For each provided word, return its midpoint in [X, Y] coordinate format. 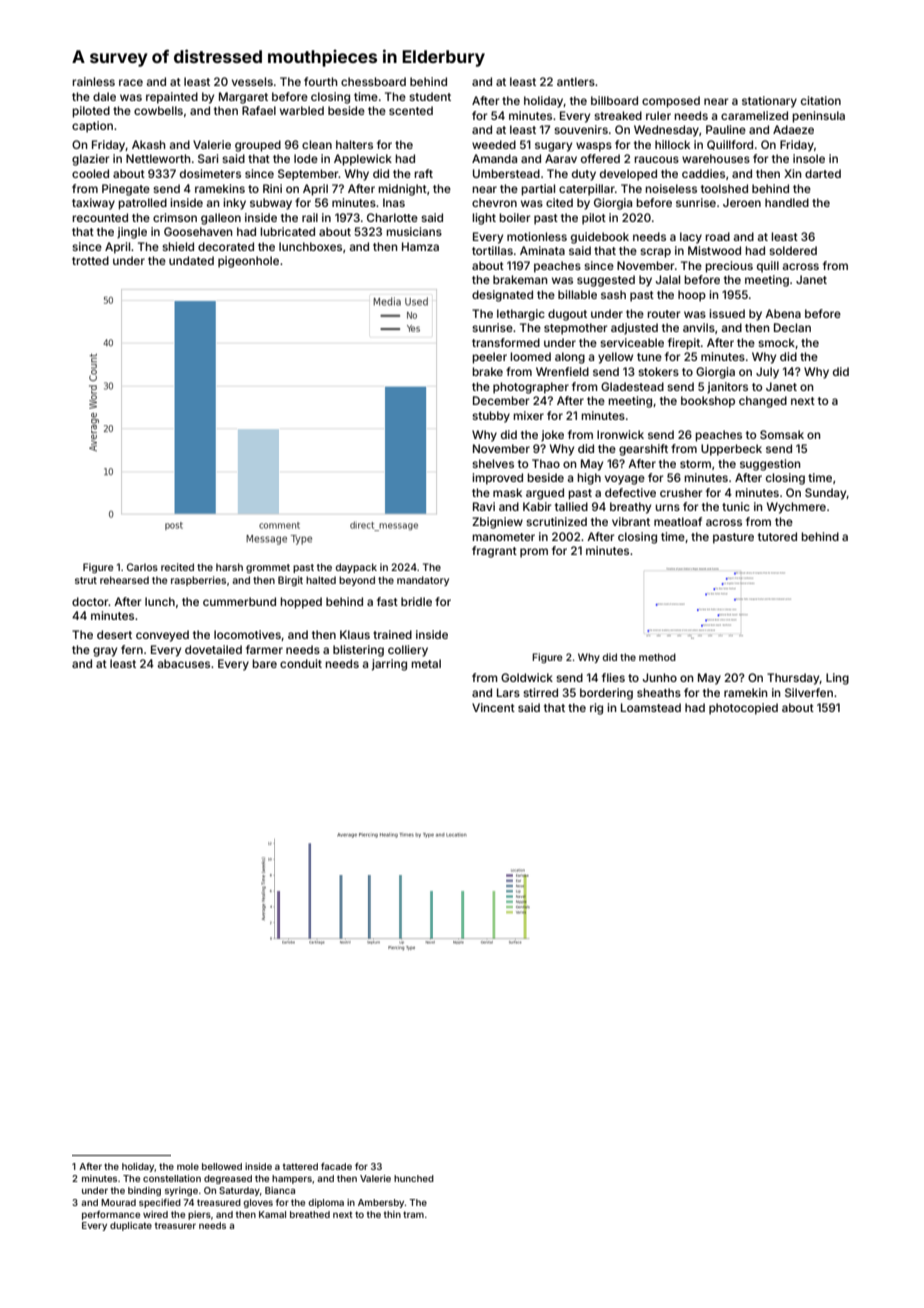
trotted [90, 260]
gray [105, 652]
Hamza [420, 246]
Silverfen [809, 692]
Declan [792, 327]
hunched [414, 1178]
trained [392, 634]
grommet [268, 568]
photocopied [743, 709]
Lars [508, 692]
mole [188, 1166]
